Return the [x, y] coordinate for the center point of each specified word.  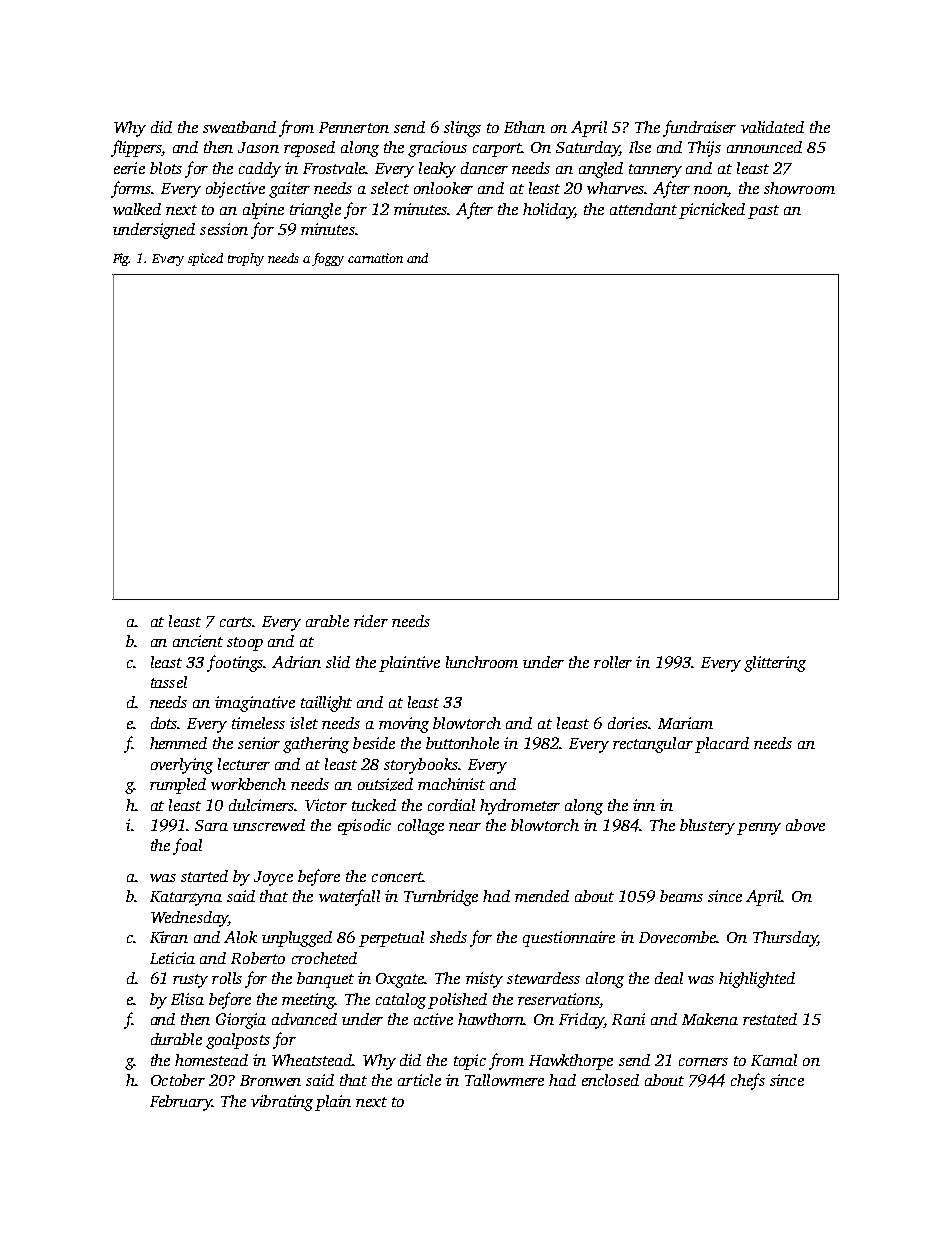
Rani [628, 1019]
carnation [375, 258]
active [433, 1019]
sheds [448, 937]
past [763, 212]
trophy [246, 259]
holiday [548, 211]
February [181, 1103]
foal [187, 846]
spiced [205, 259]
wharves [615, 188]
